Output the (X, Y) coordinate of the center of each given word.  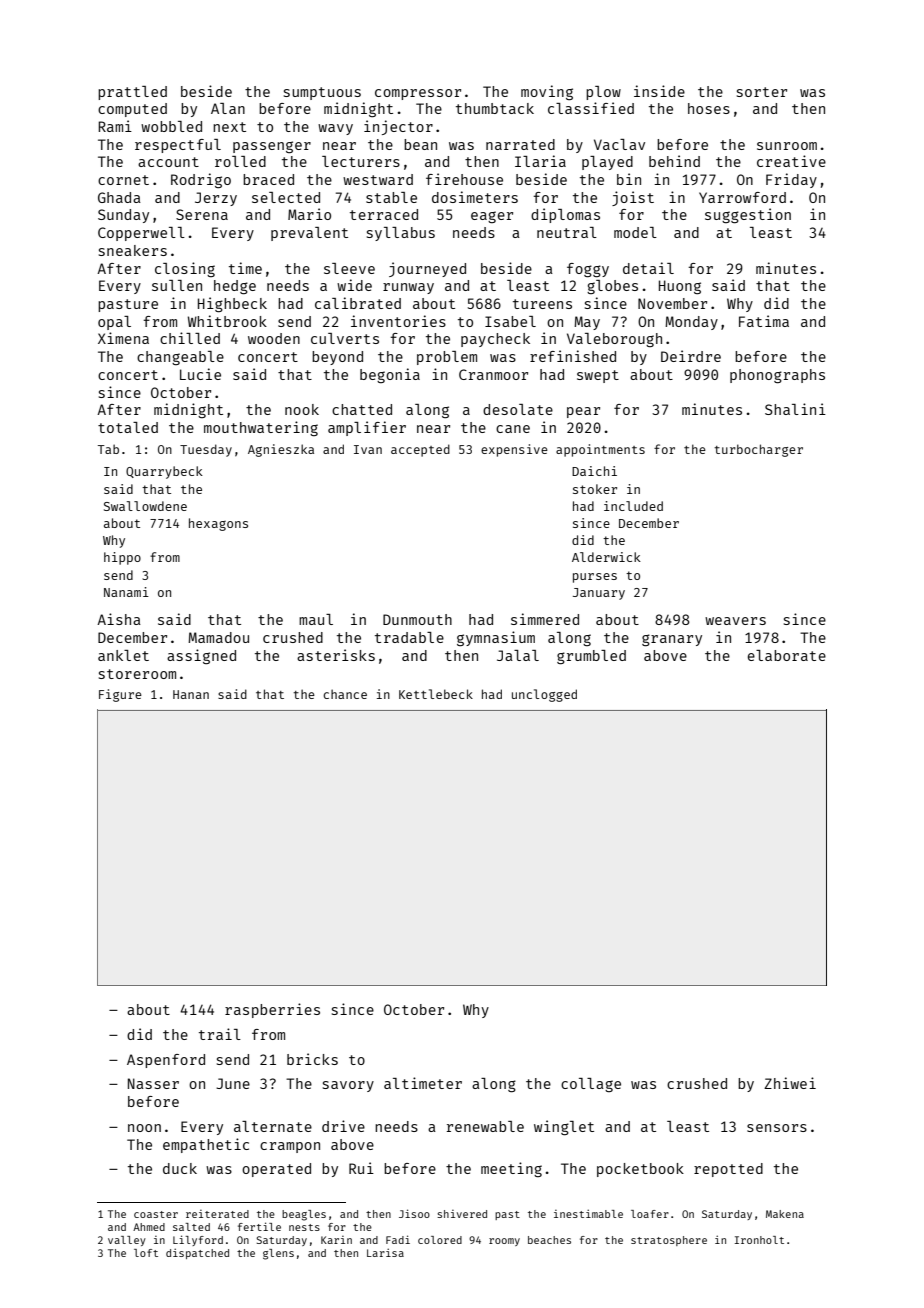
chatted (362, 409)
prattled (132, 93)
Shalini (795, 409)
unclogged (544, 695)
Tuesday (206, 450)
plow (603, 93)
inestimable (588, 1213)
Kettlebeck (436, 694)
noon (144, 1128)
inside (659, 91)
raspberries (272, 1010)
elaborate (787, 655)
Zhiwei (790, 1083)
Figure (120, 695)
